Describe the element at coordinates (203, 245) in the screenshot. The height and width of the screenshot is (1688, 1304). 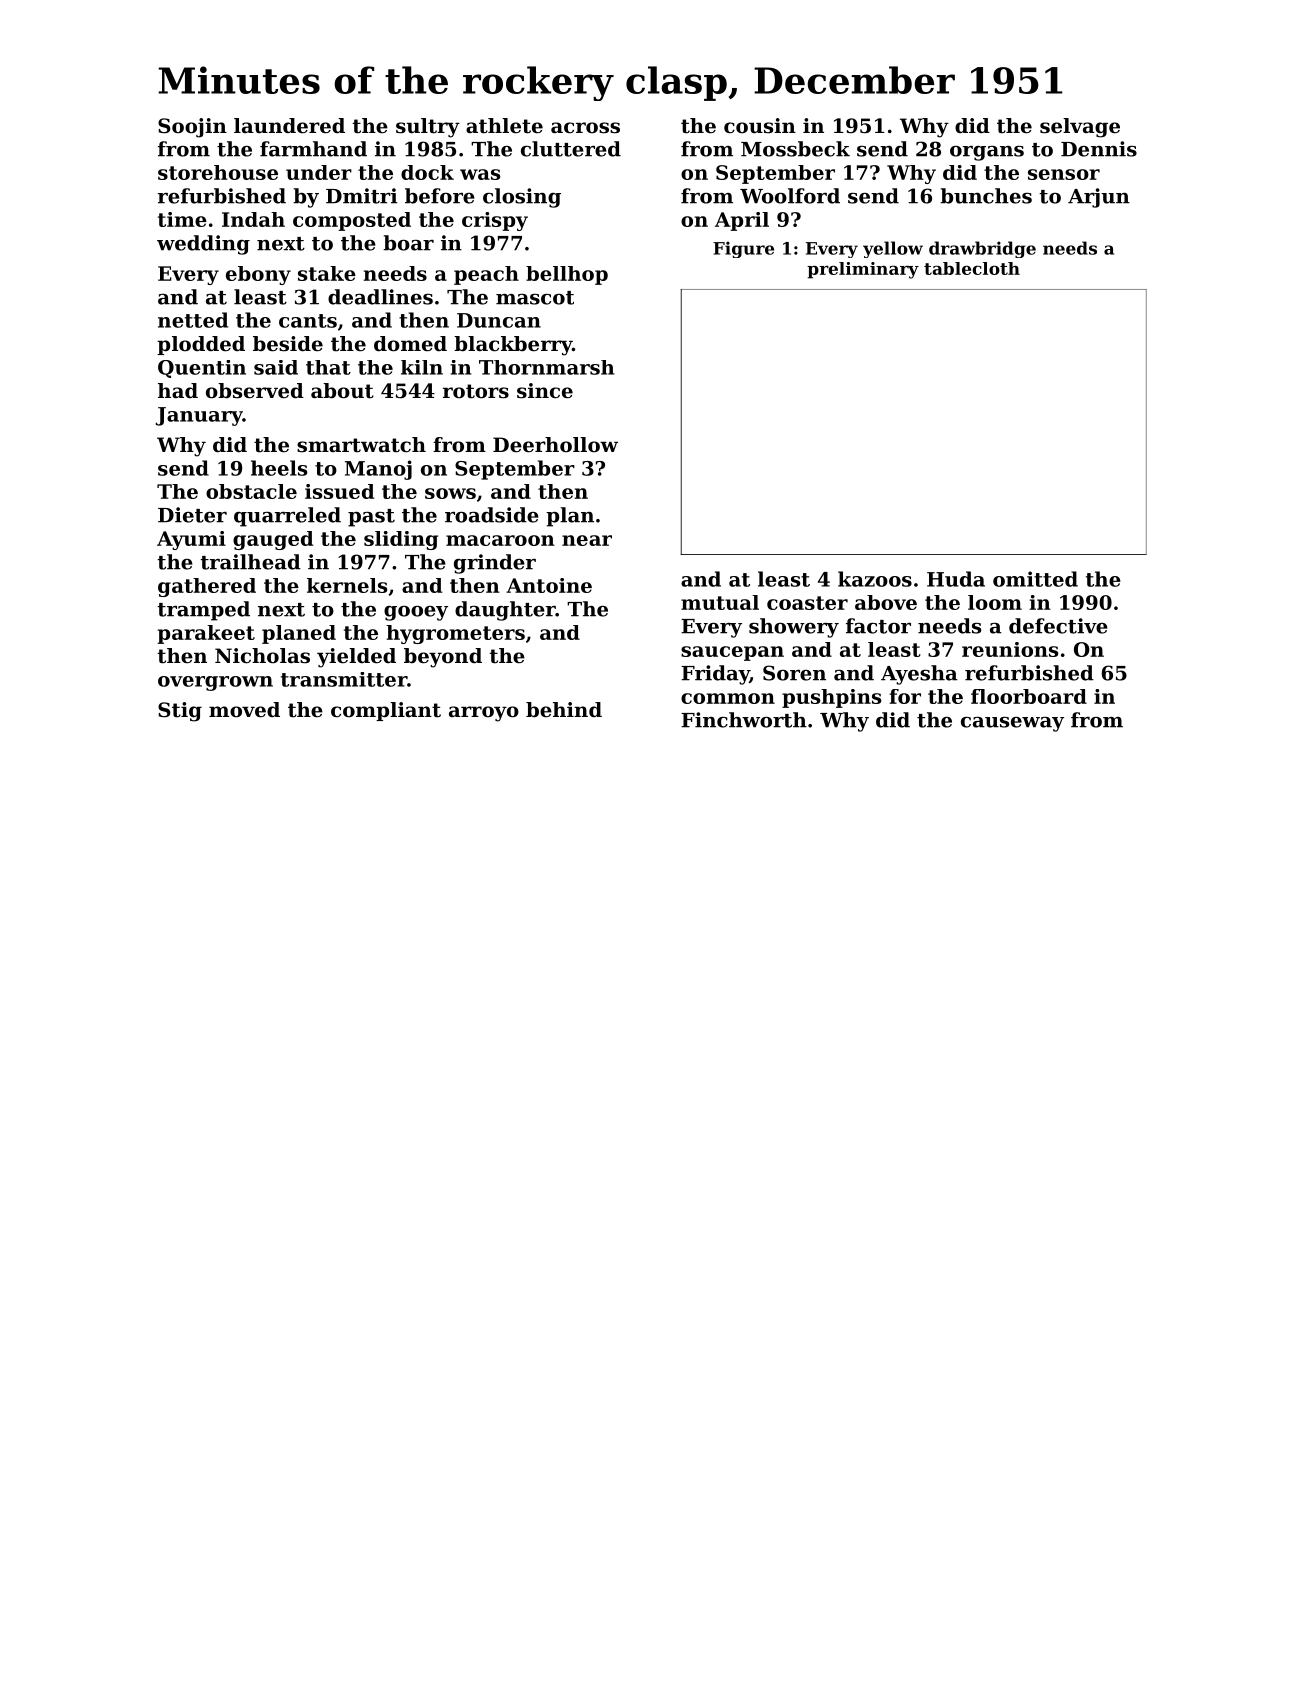
I see `wedding` at that location.
